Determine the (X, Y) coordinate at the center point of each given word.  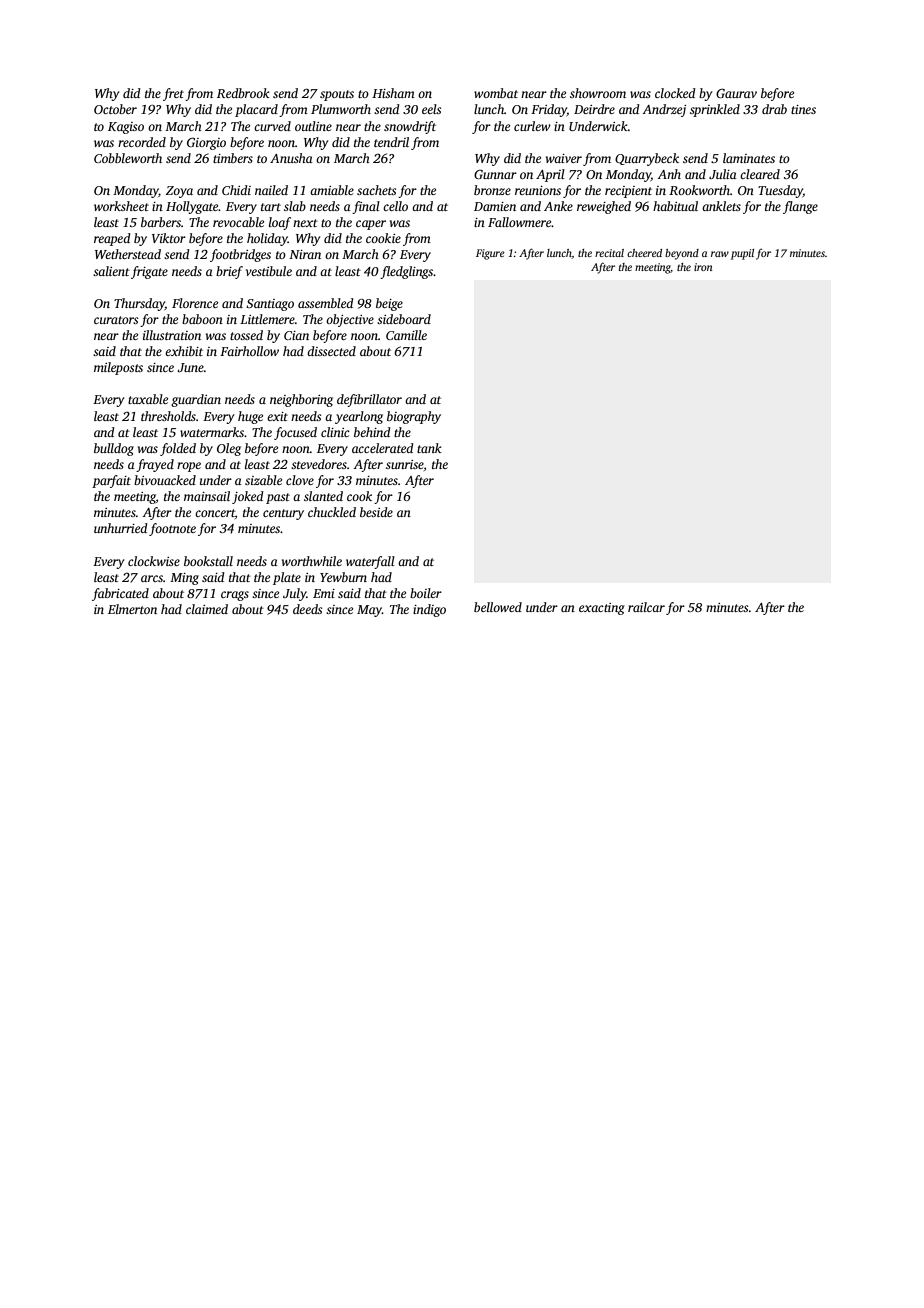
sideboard (404, 319)
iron (703, 267)
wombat (496, 93)
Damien (495, 206)
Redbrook (243, 93)
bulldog (114, 449)
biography (414, 417)
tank (429, 448)
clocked (675, 93)
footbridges (240, 255)
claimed (207, 609)
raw (720, 254)
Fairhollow (249, 351)
